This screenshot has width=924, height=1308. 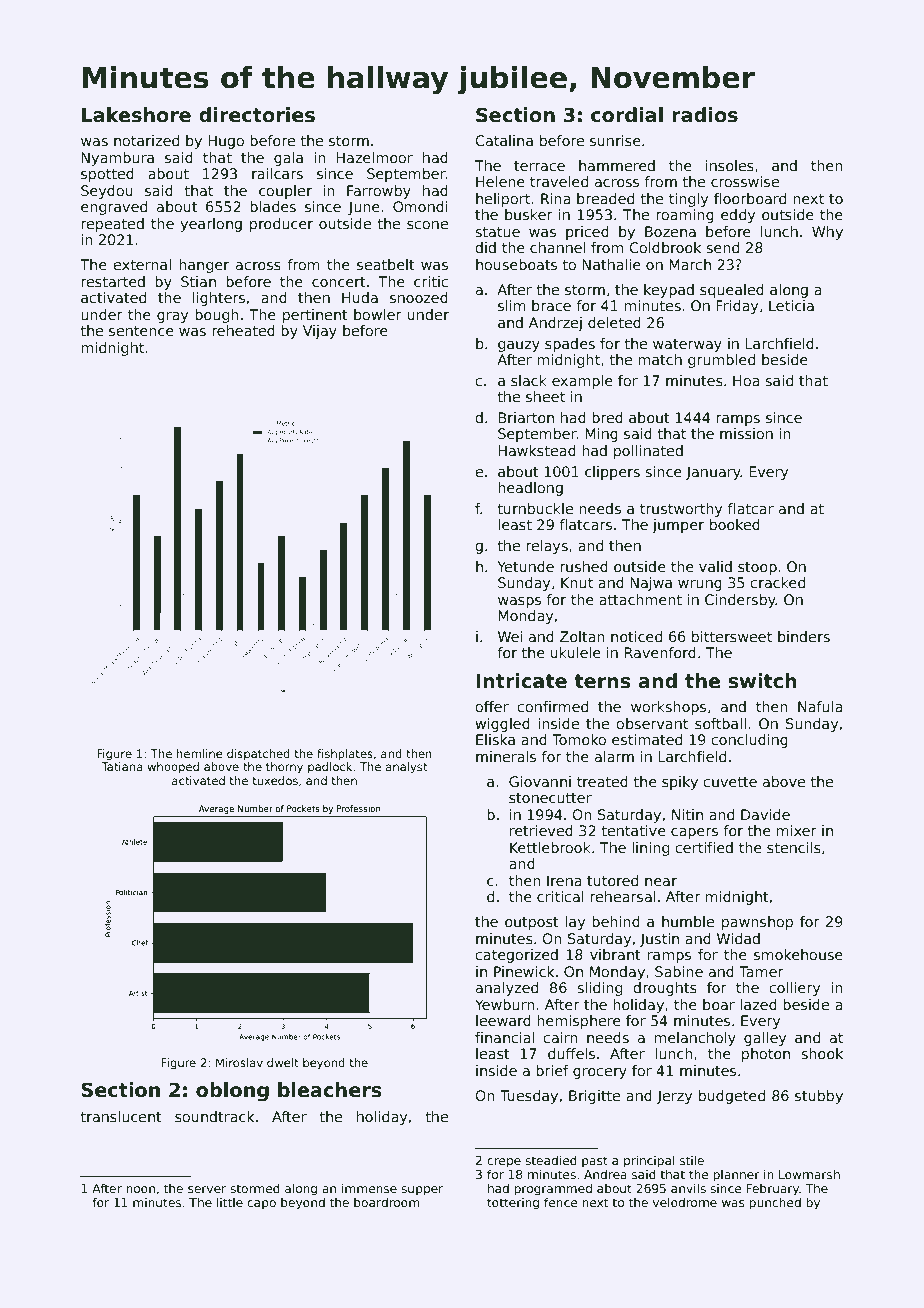 What do you see at coordinates (648, 452) in the screenshot?
I see `pollinated` at bounding box center [648, 452].
